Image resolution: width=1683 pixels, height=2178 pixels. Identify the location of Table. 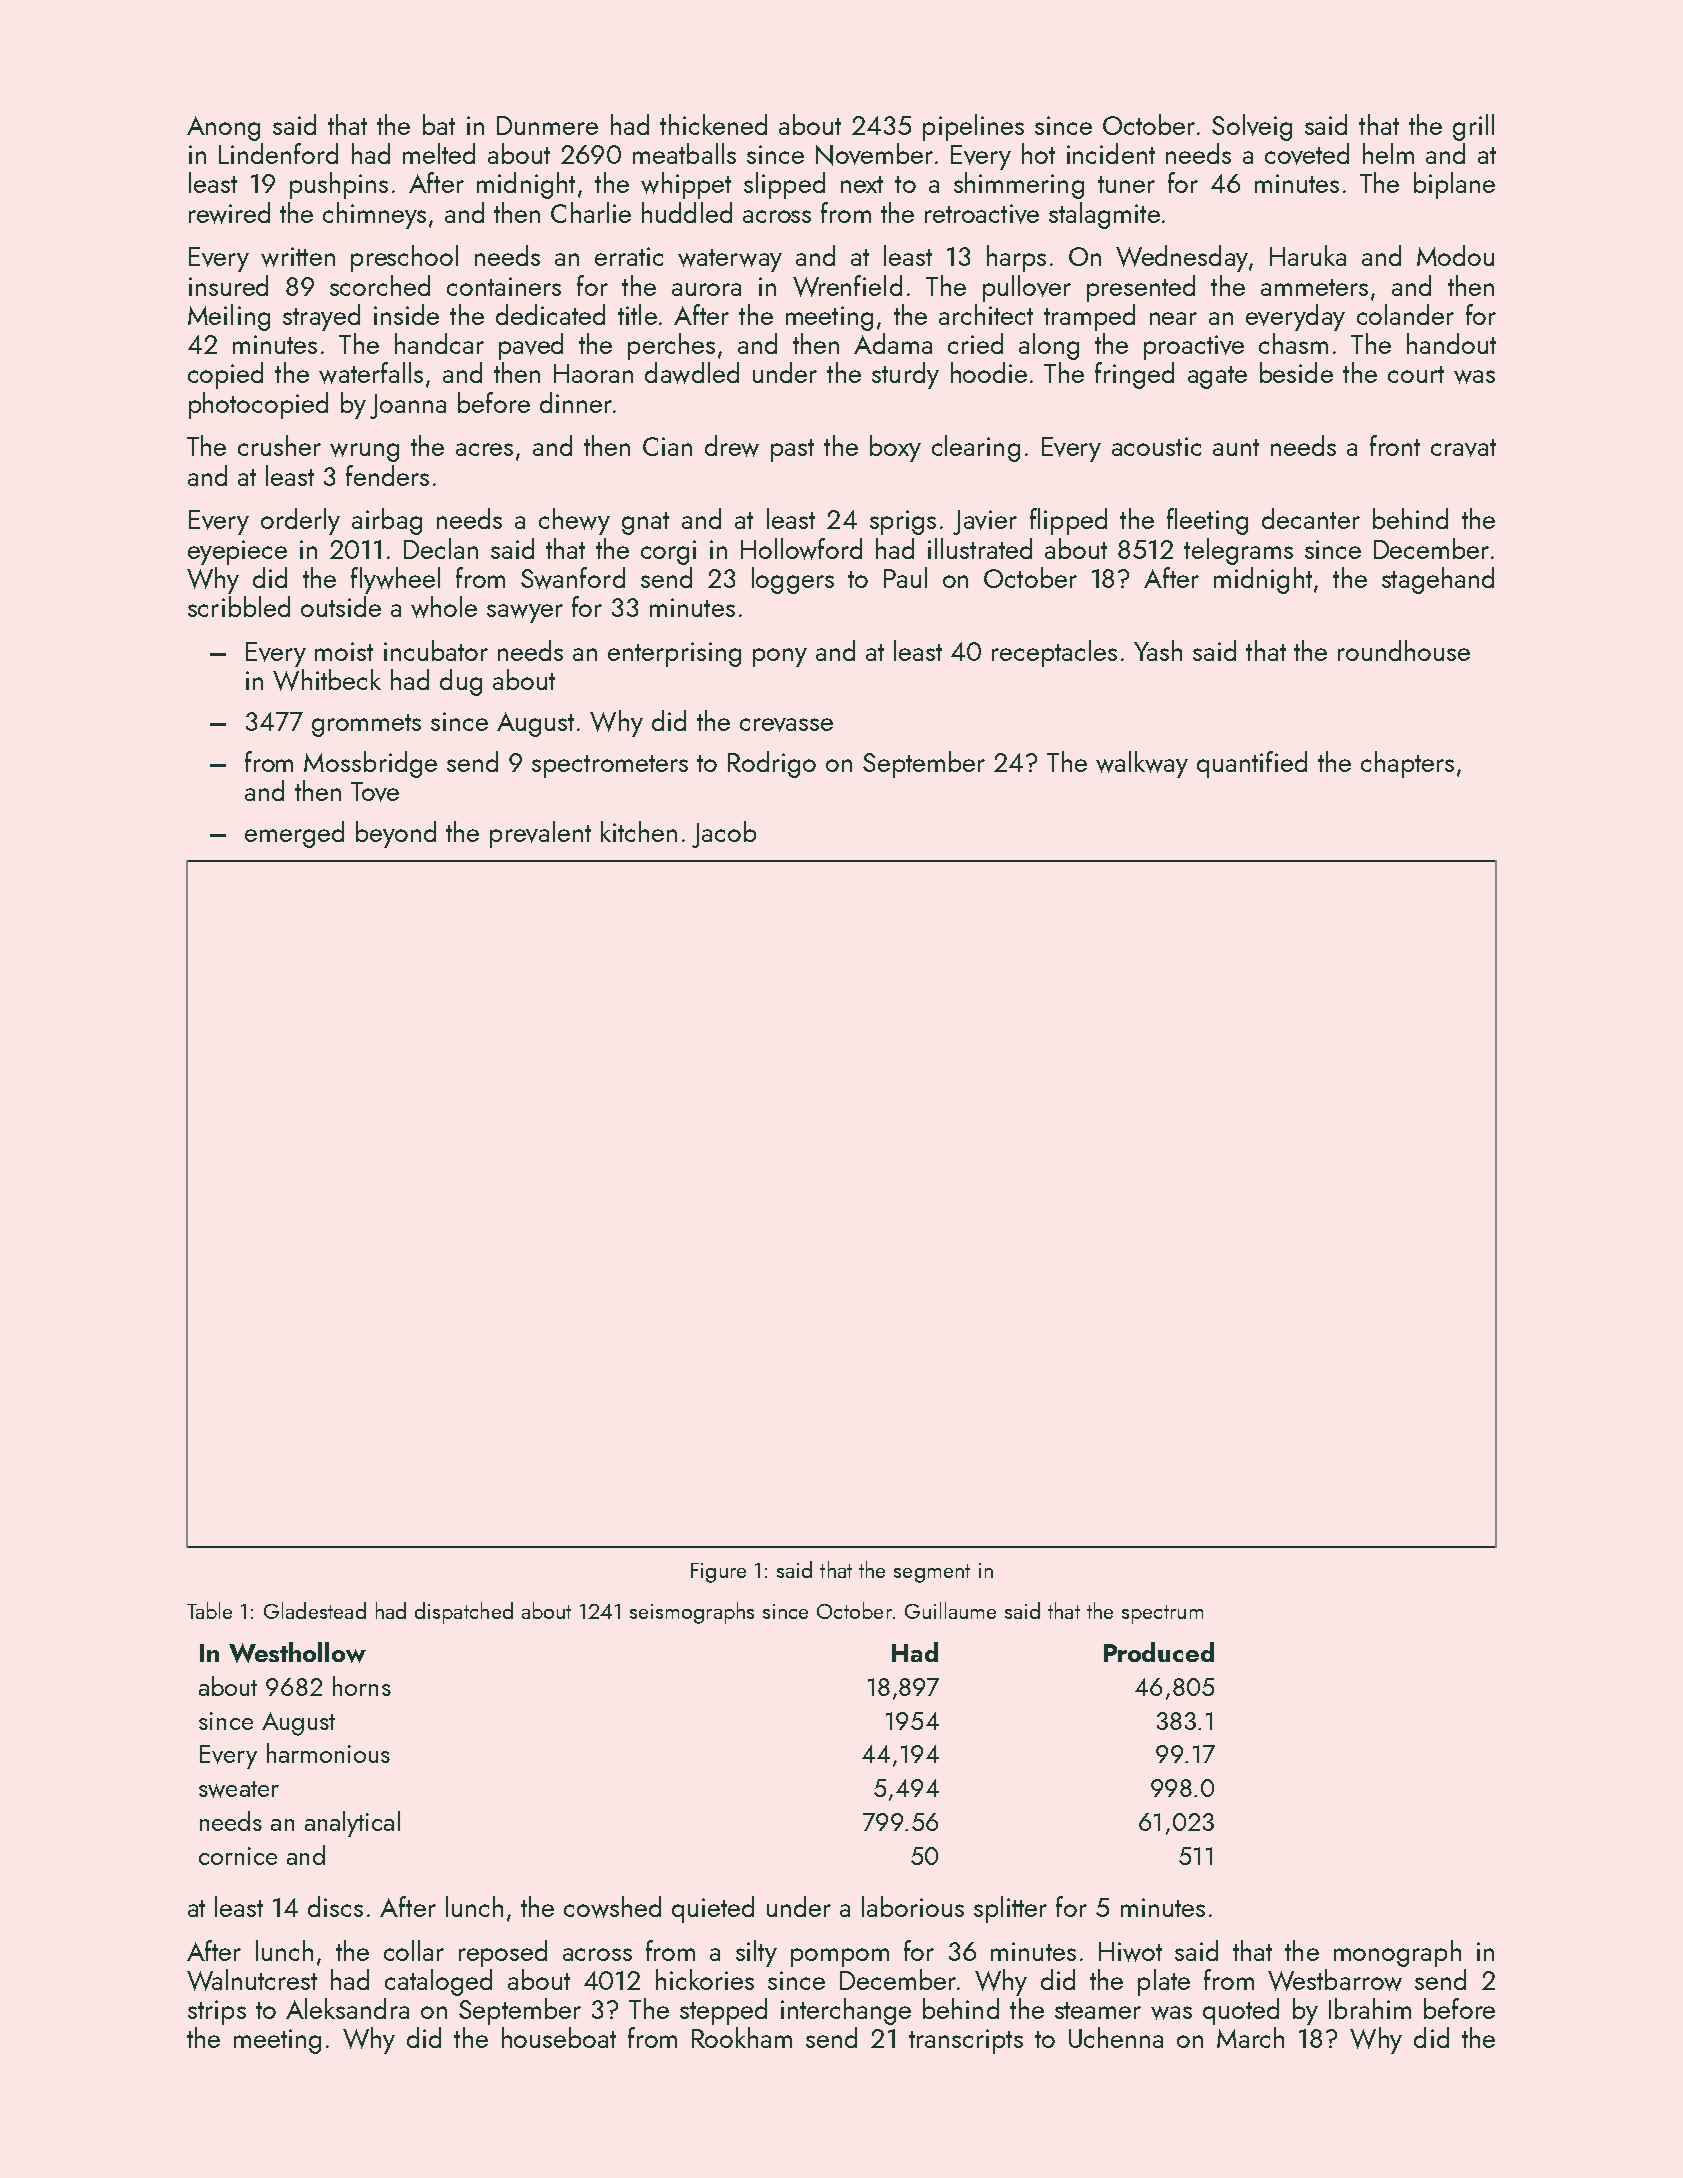
(209, 1610).
